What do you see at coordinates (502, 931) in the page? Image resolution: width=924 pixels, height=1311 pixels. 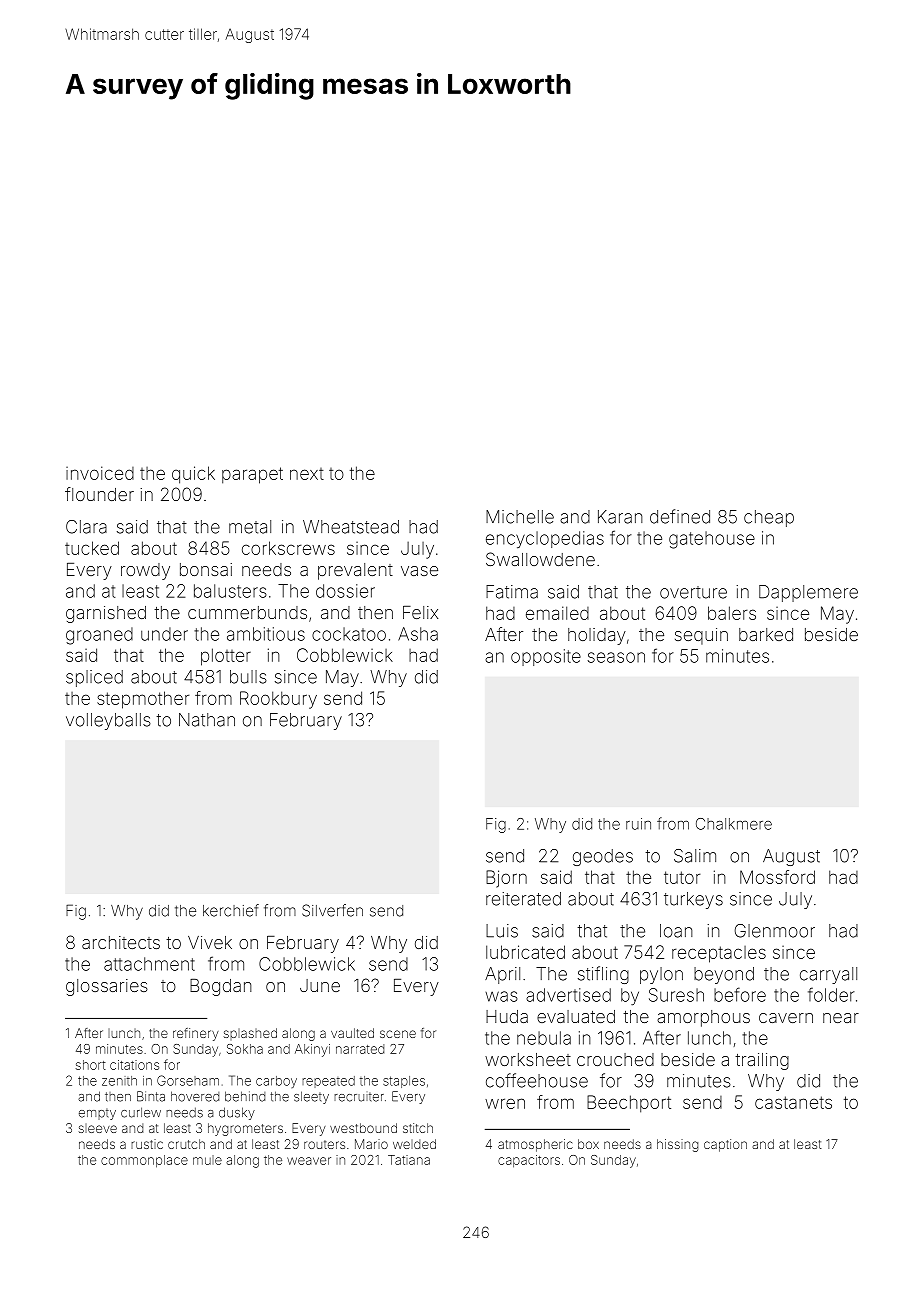 I see `Luis` at bounding box center [502, 931].
